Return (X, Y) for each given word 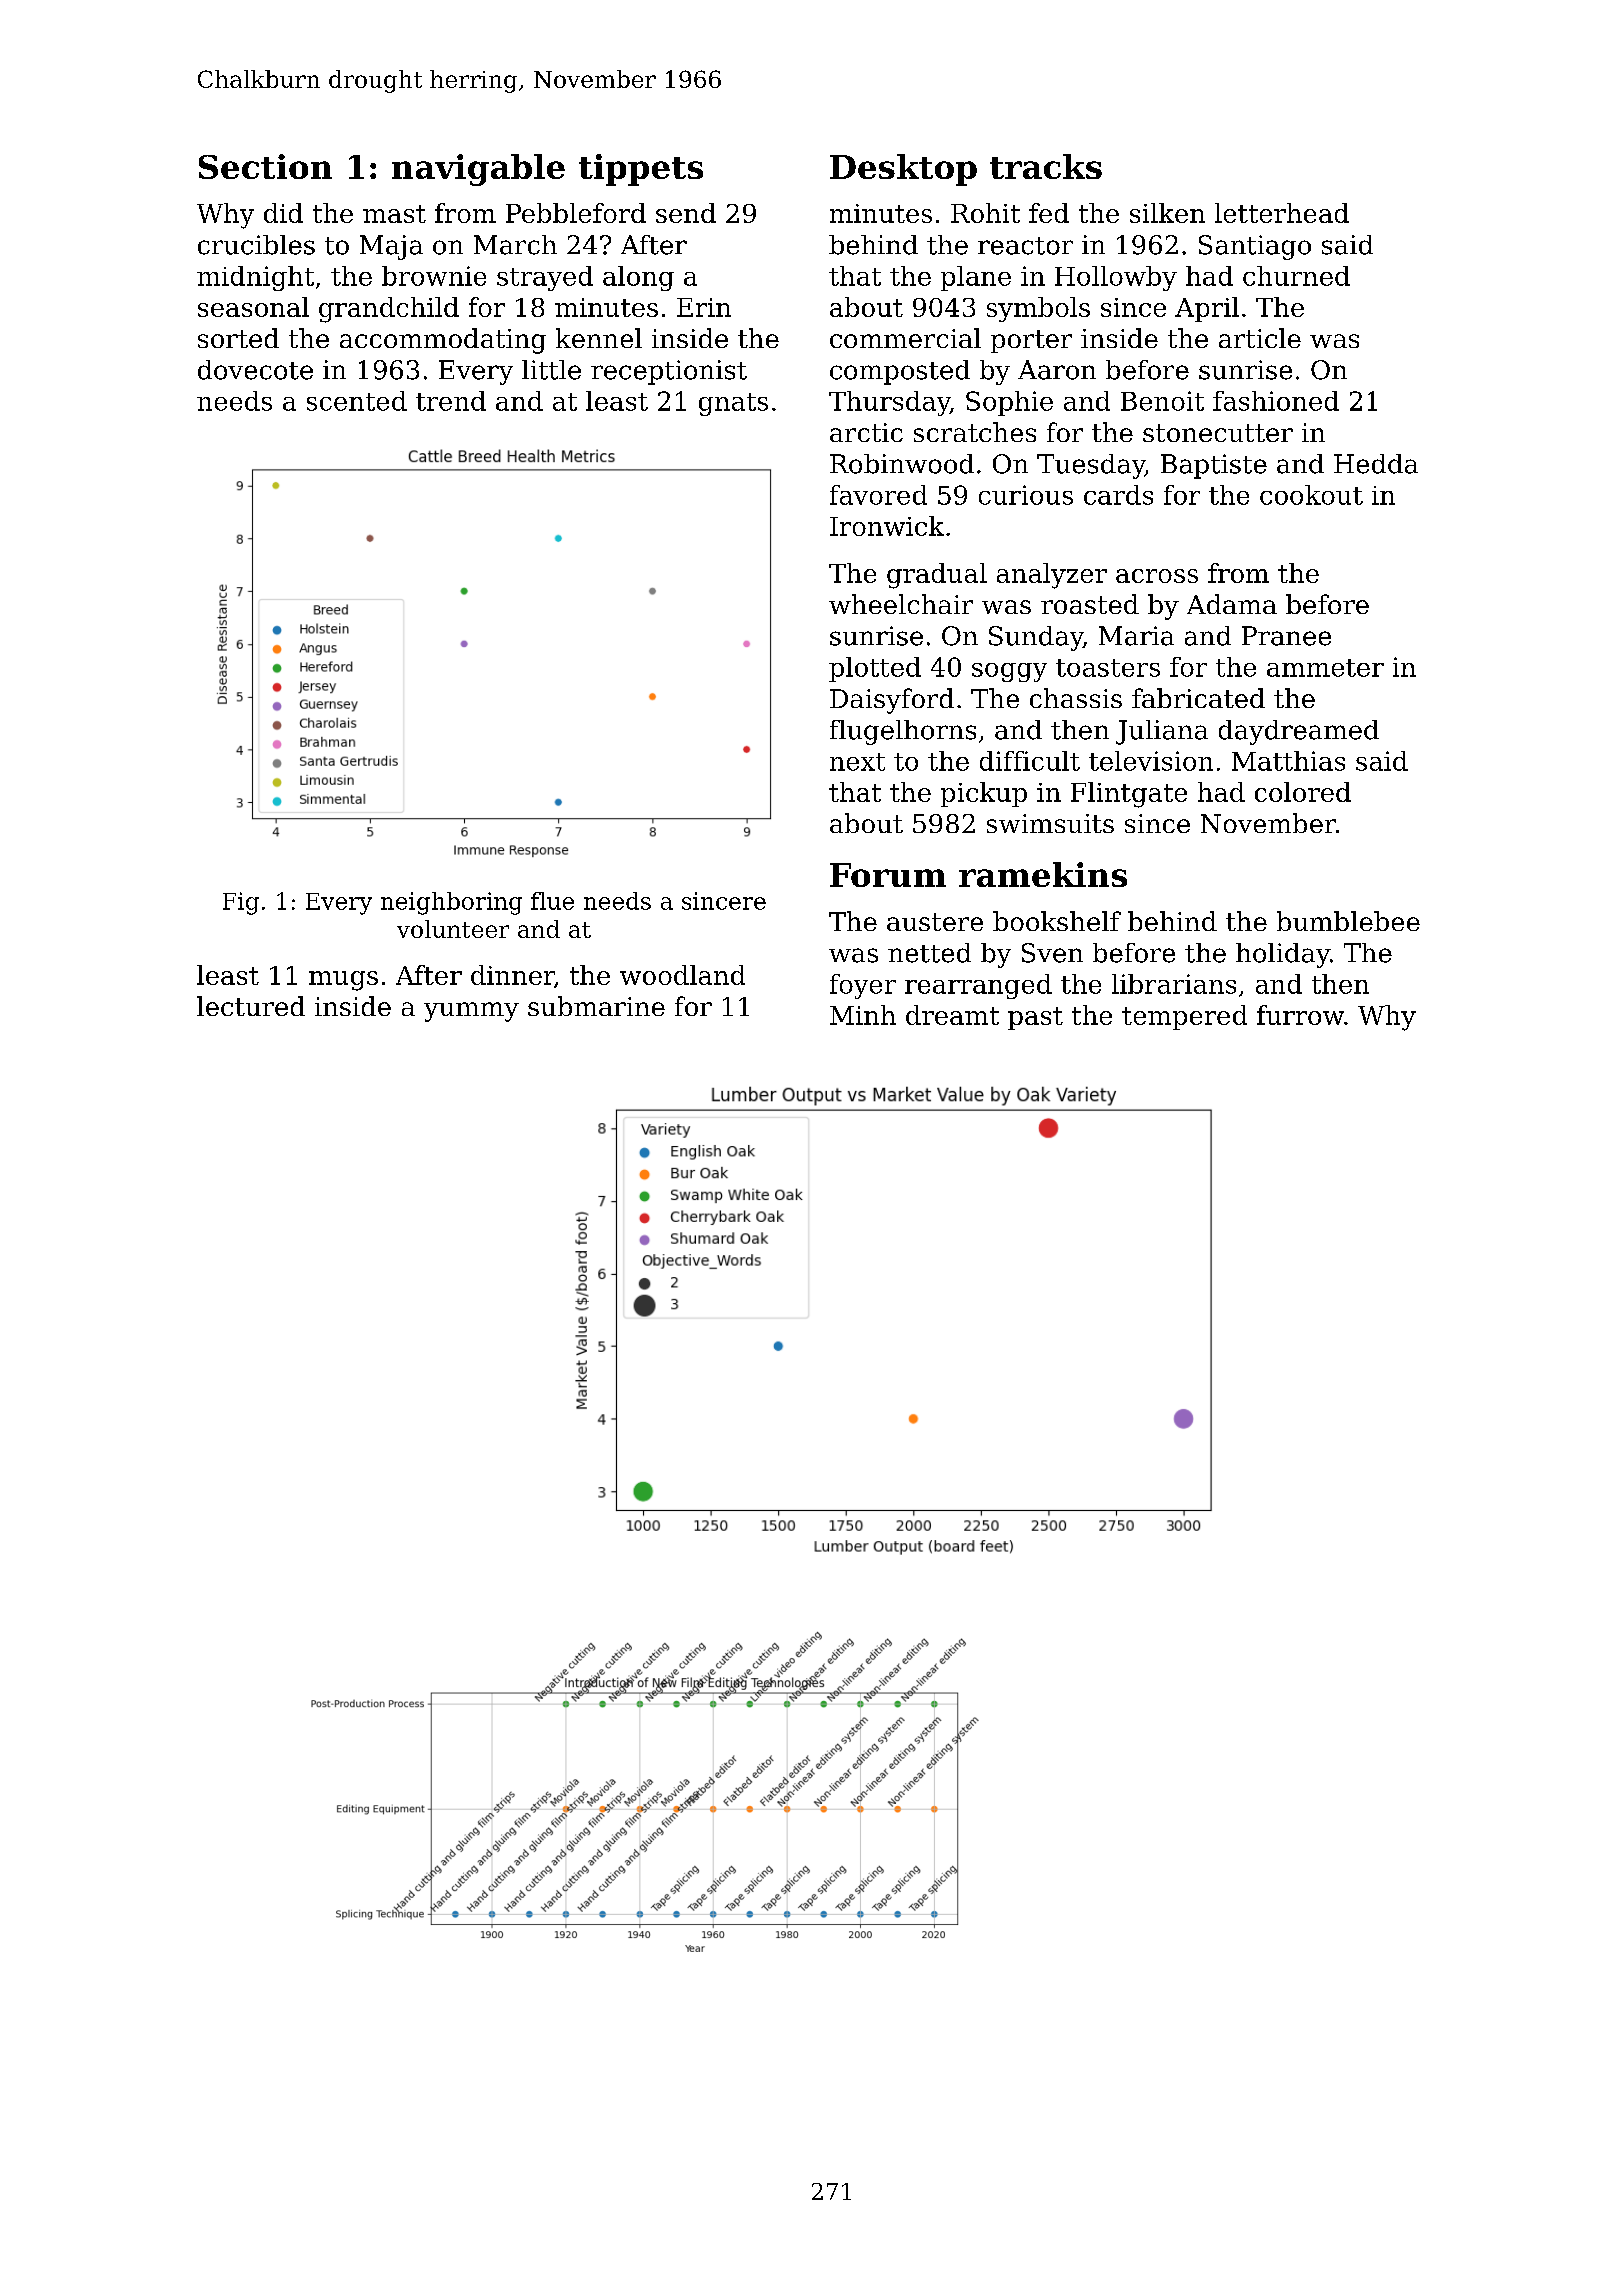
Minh (863, 1015)
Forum (888, 875)
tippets (641, 170)
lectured (251, 1006)
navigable (478, 170)
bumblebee (1348, 921)
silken (1167, 213)
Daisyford (892, 701)
